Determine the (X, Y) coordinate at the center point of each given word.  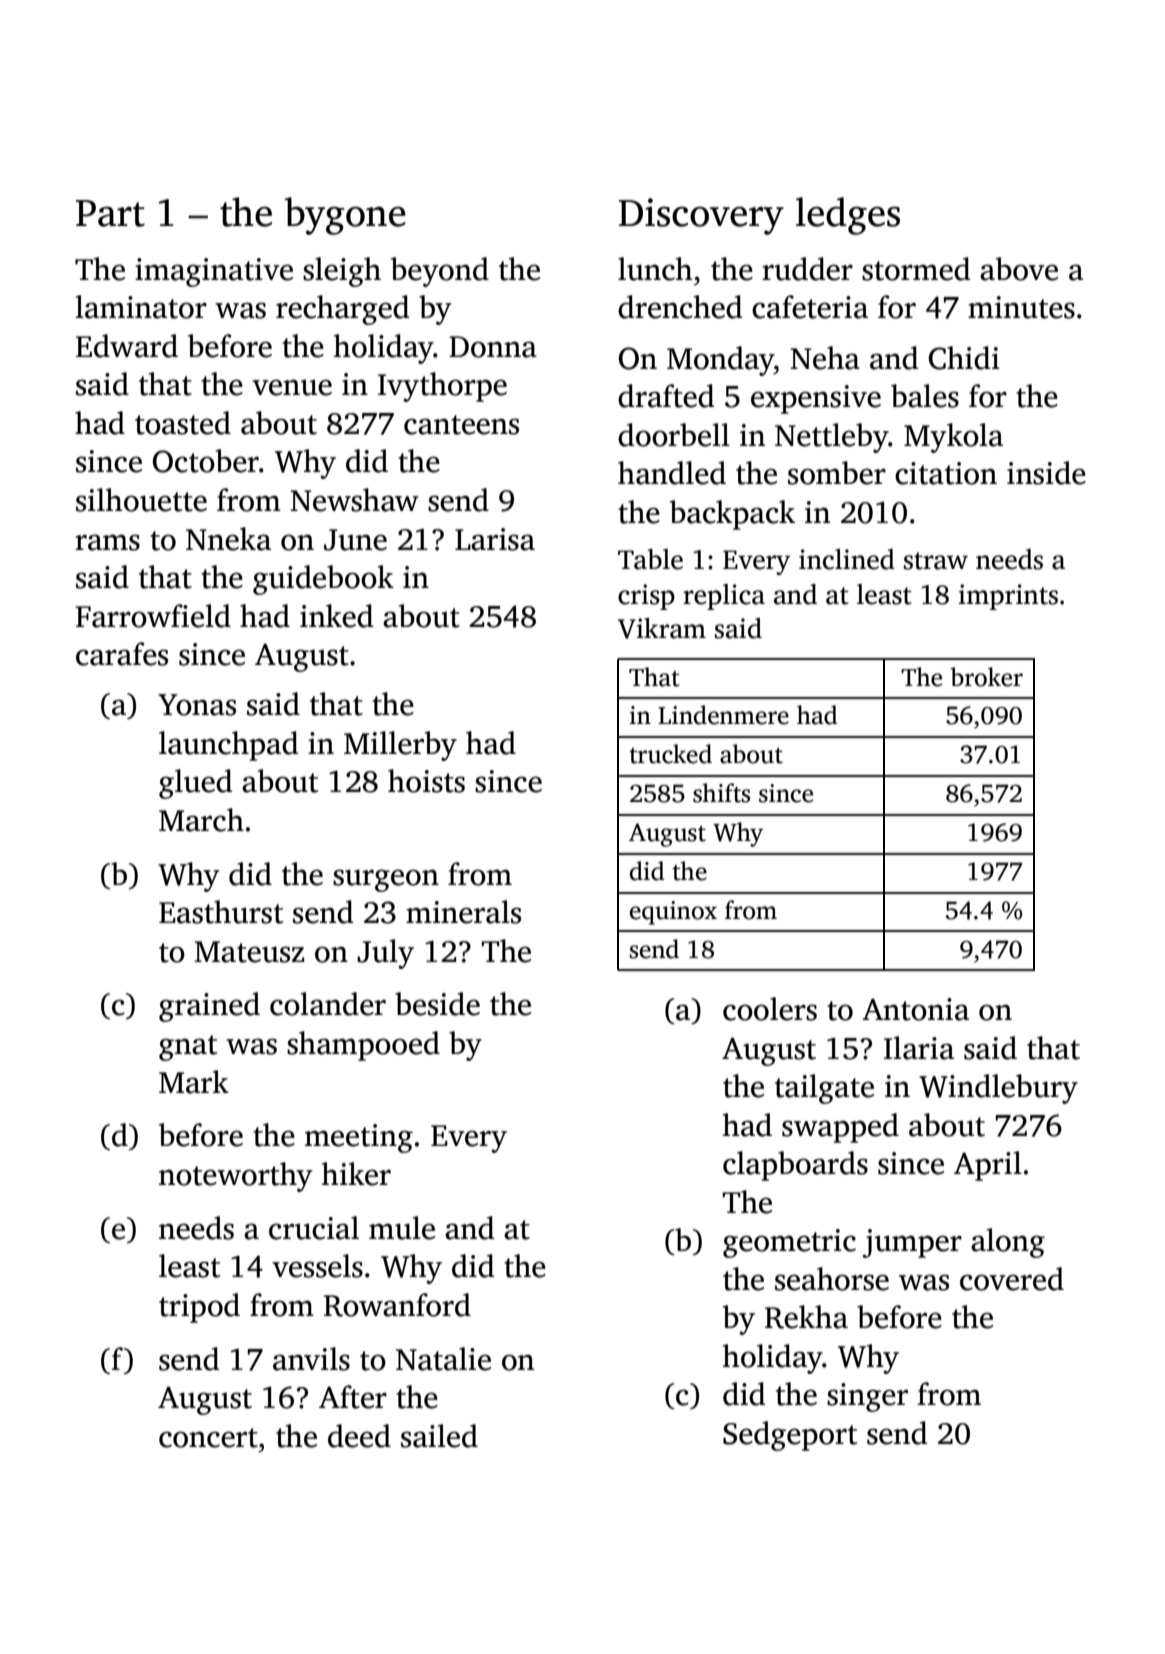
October (206, 461)
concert (208, 1438)
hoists (426, 781)
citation (946, 473)
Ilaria (919, 1048)
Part (110, 213)
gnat (188, 1048)
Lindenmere (723, 715)
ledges (848, 216)
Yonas (197, 705)
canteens (461, 425)
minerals (463, 912)
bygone (345, 216)
